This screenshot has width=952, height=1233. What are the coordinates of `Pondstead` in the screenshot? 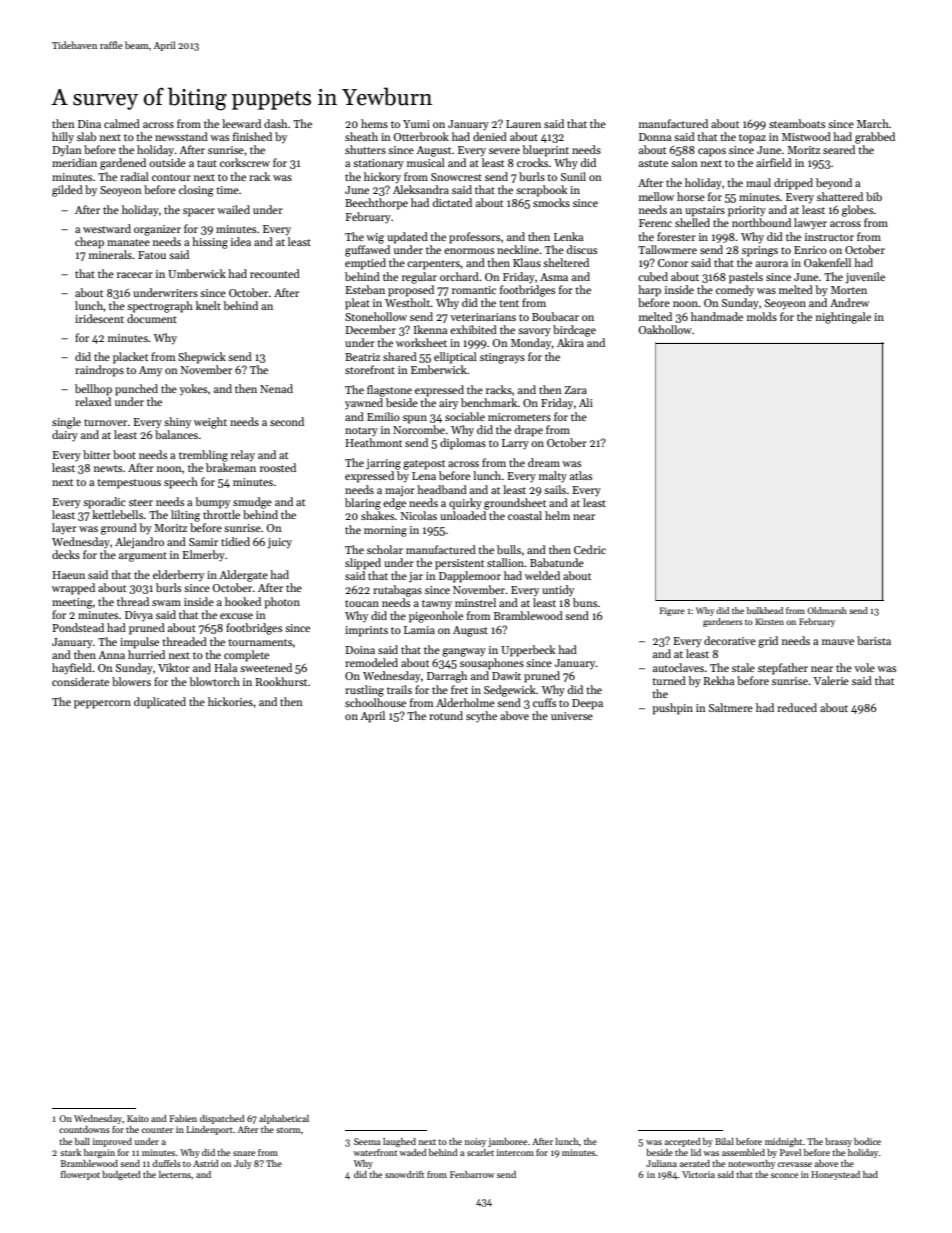 It's located at (78, 627).
